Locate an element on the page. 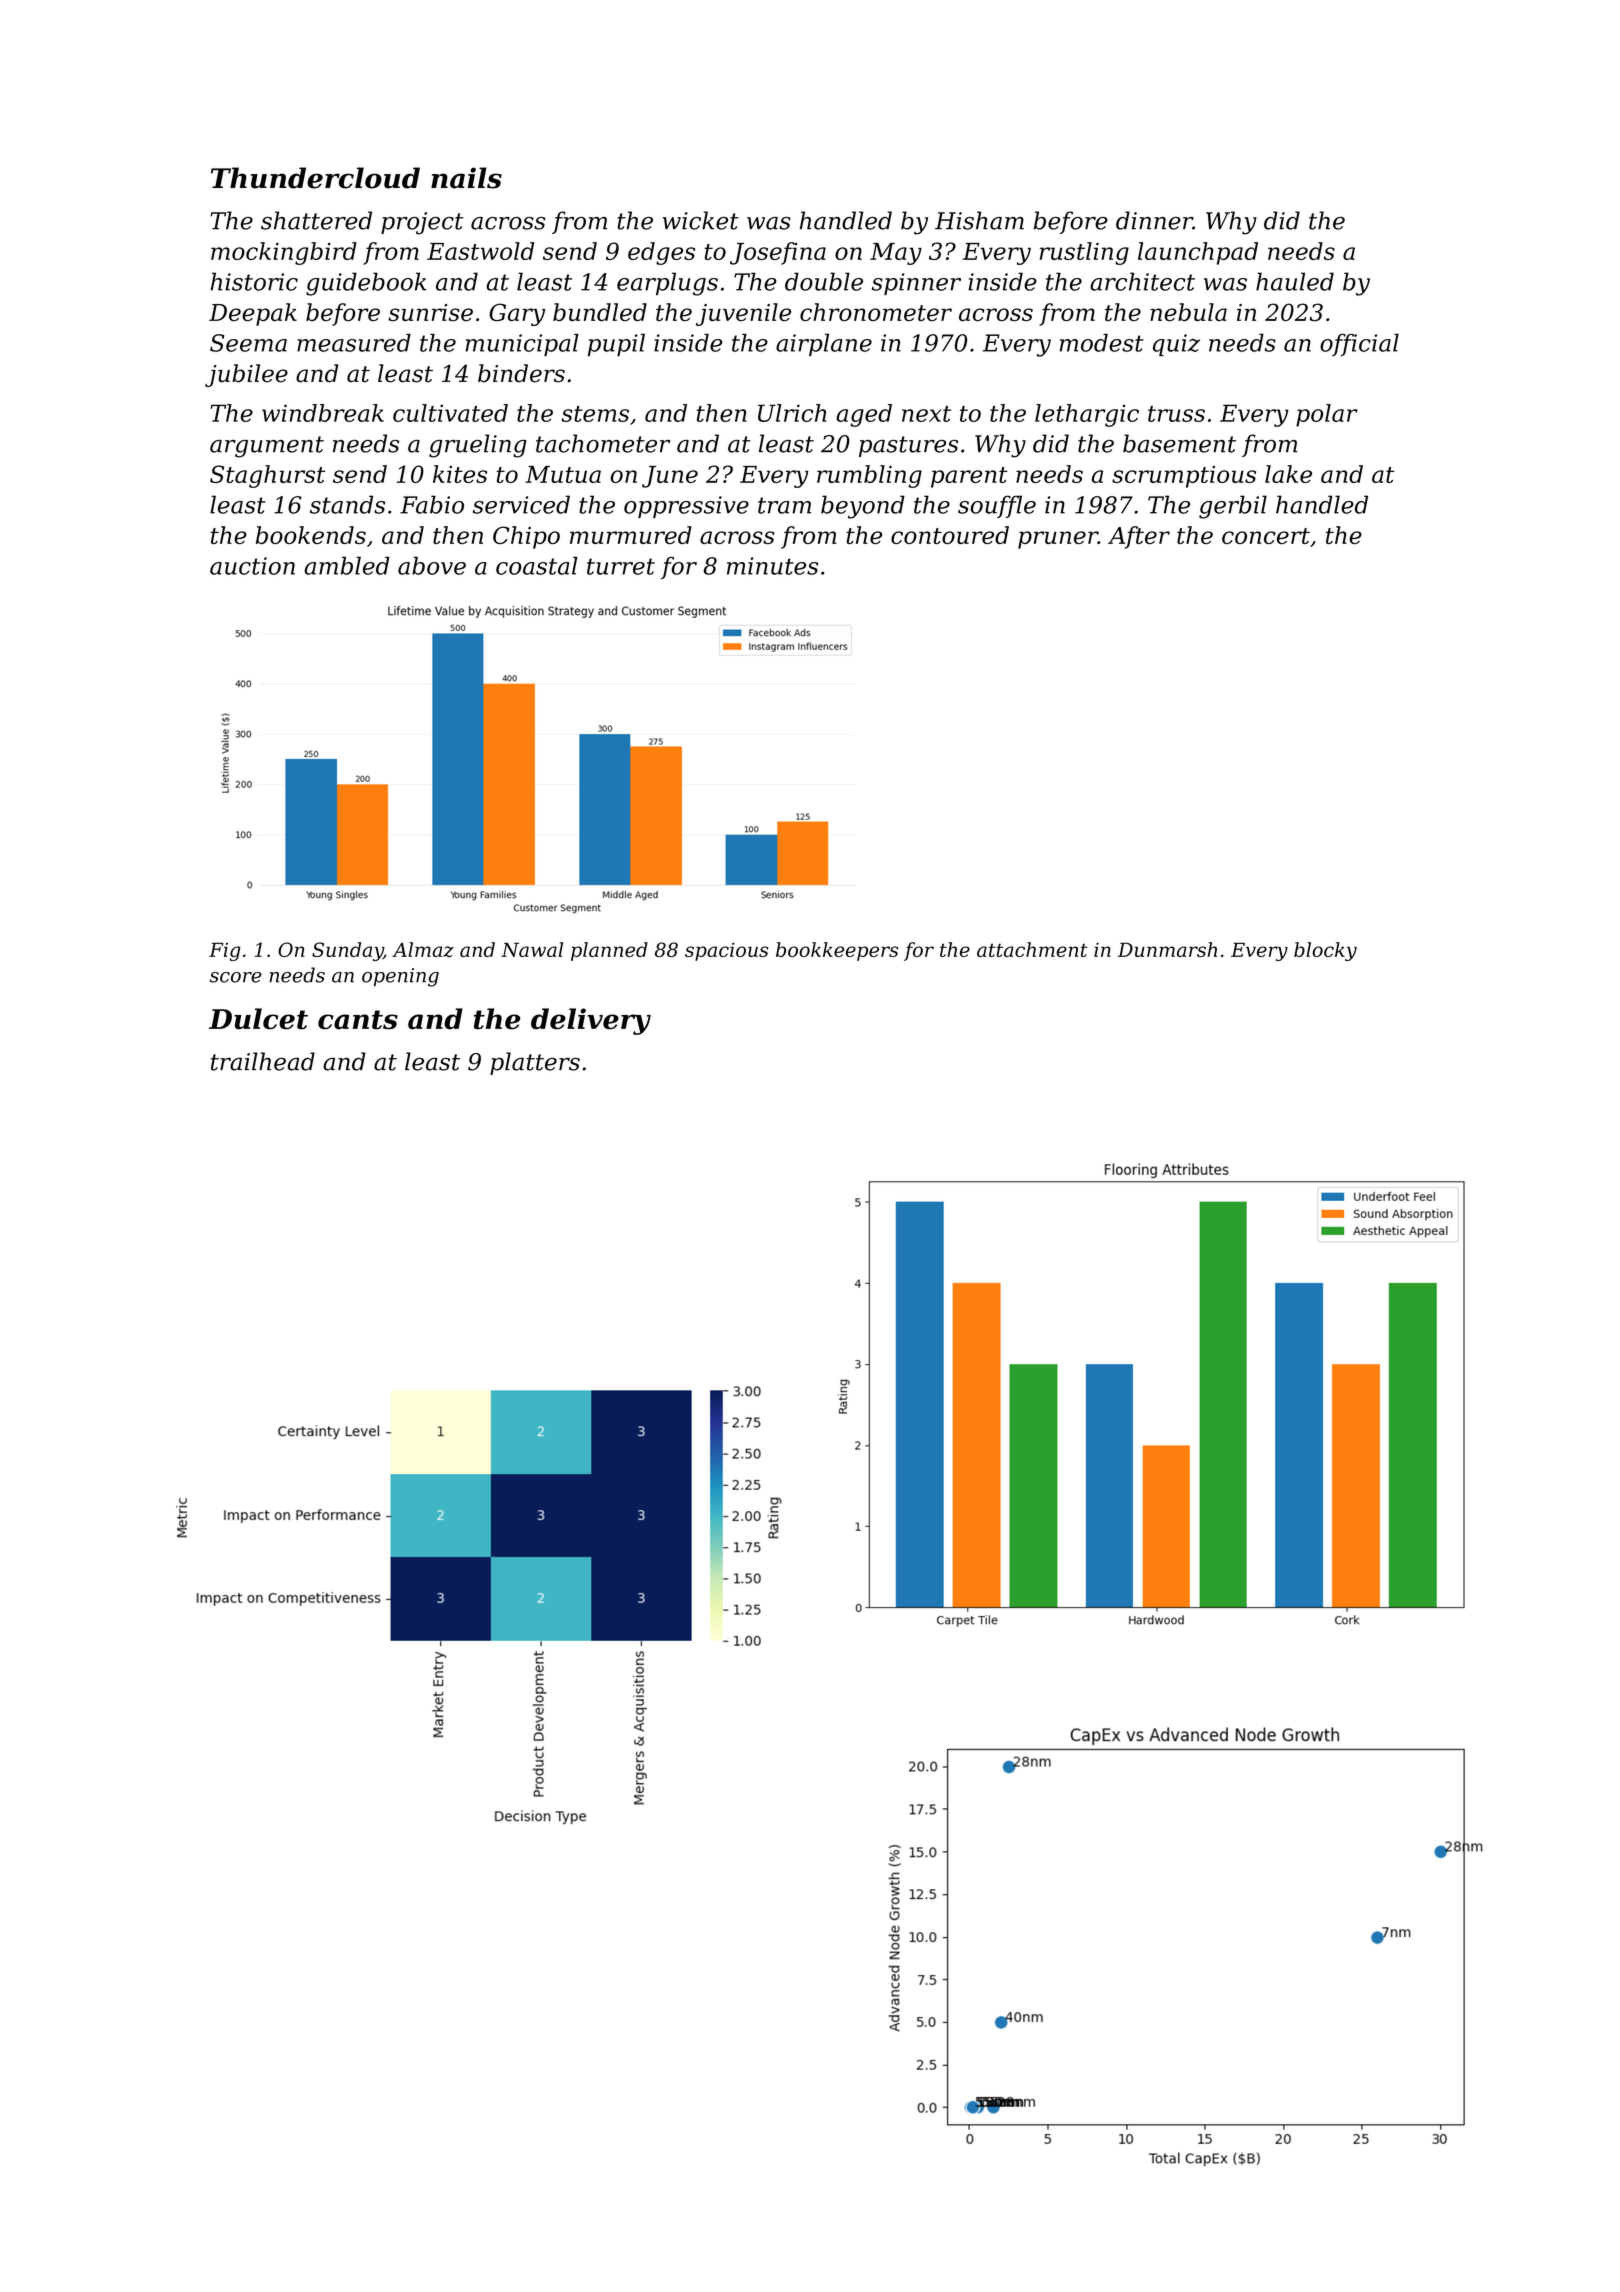 Image resolution: width=1620 pixels, height=2292 pixels. Thundercloud is located at coordinates (315, 178).
